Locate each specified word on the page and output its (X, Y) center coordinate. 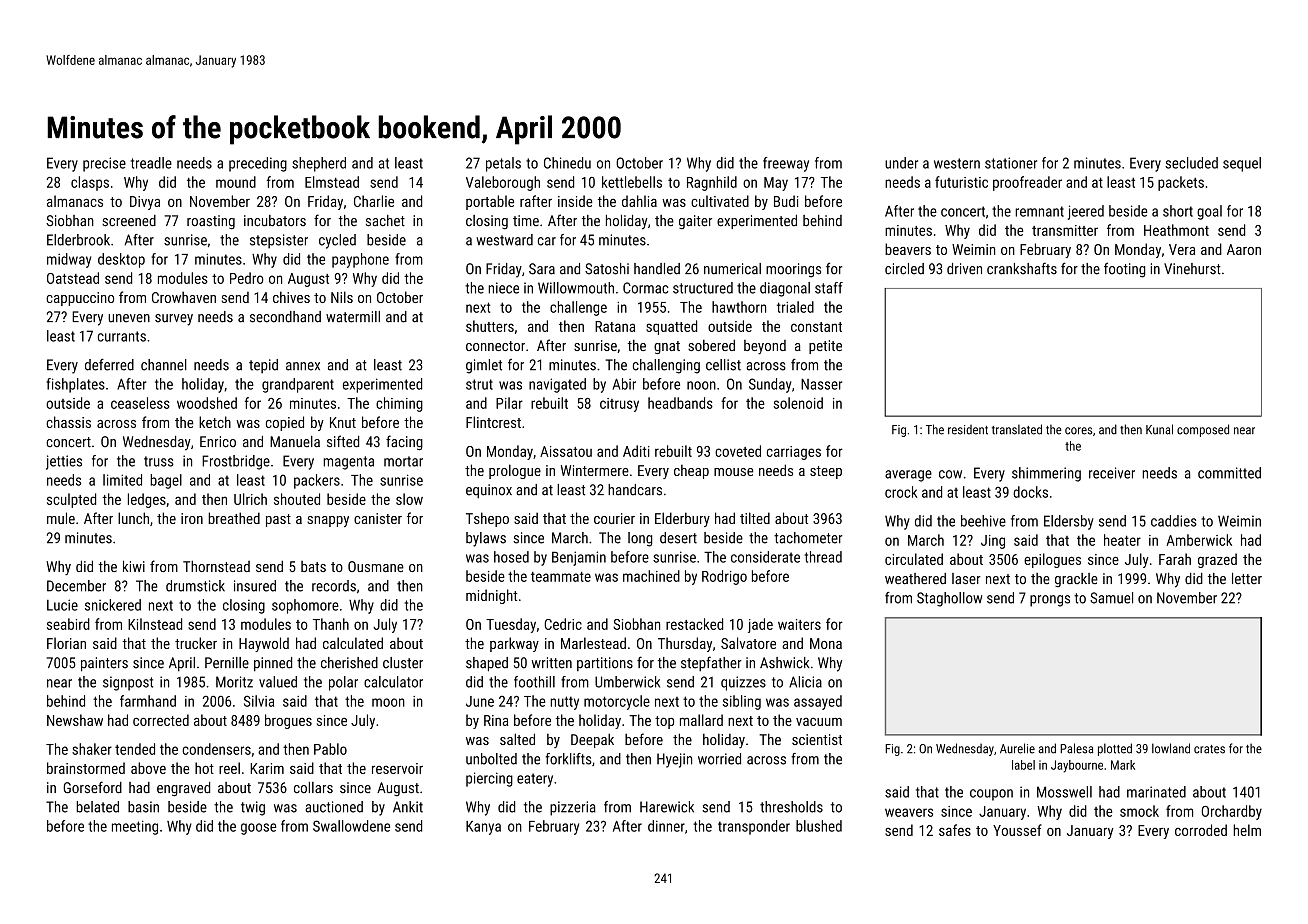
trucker (196, 643)
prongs (1050, 601)
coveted (738, 451)
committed (1229, 473)
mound (236, 182)
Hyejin (674, 760)
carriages (794, 453)
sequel (1242, 164)
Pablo (330, 749)
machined (651, 576)
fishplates (75, 385)
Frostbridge (236, 462)
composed (1203, 430)
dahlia (639, 201)
